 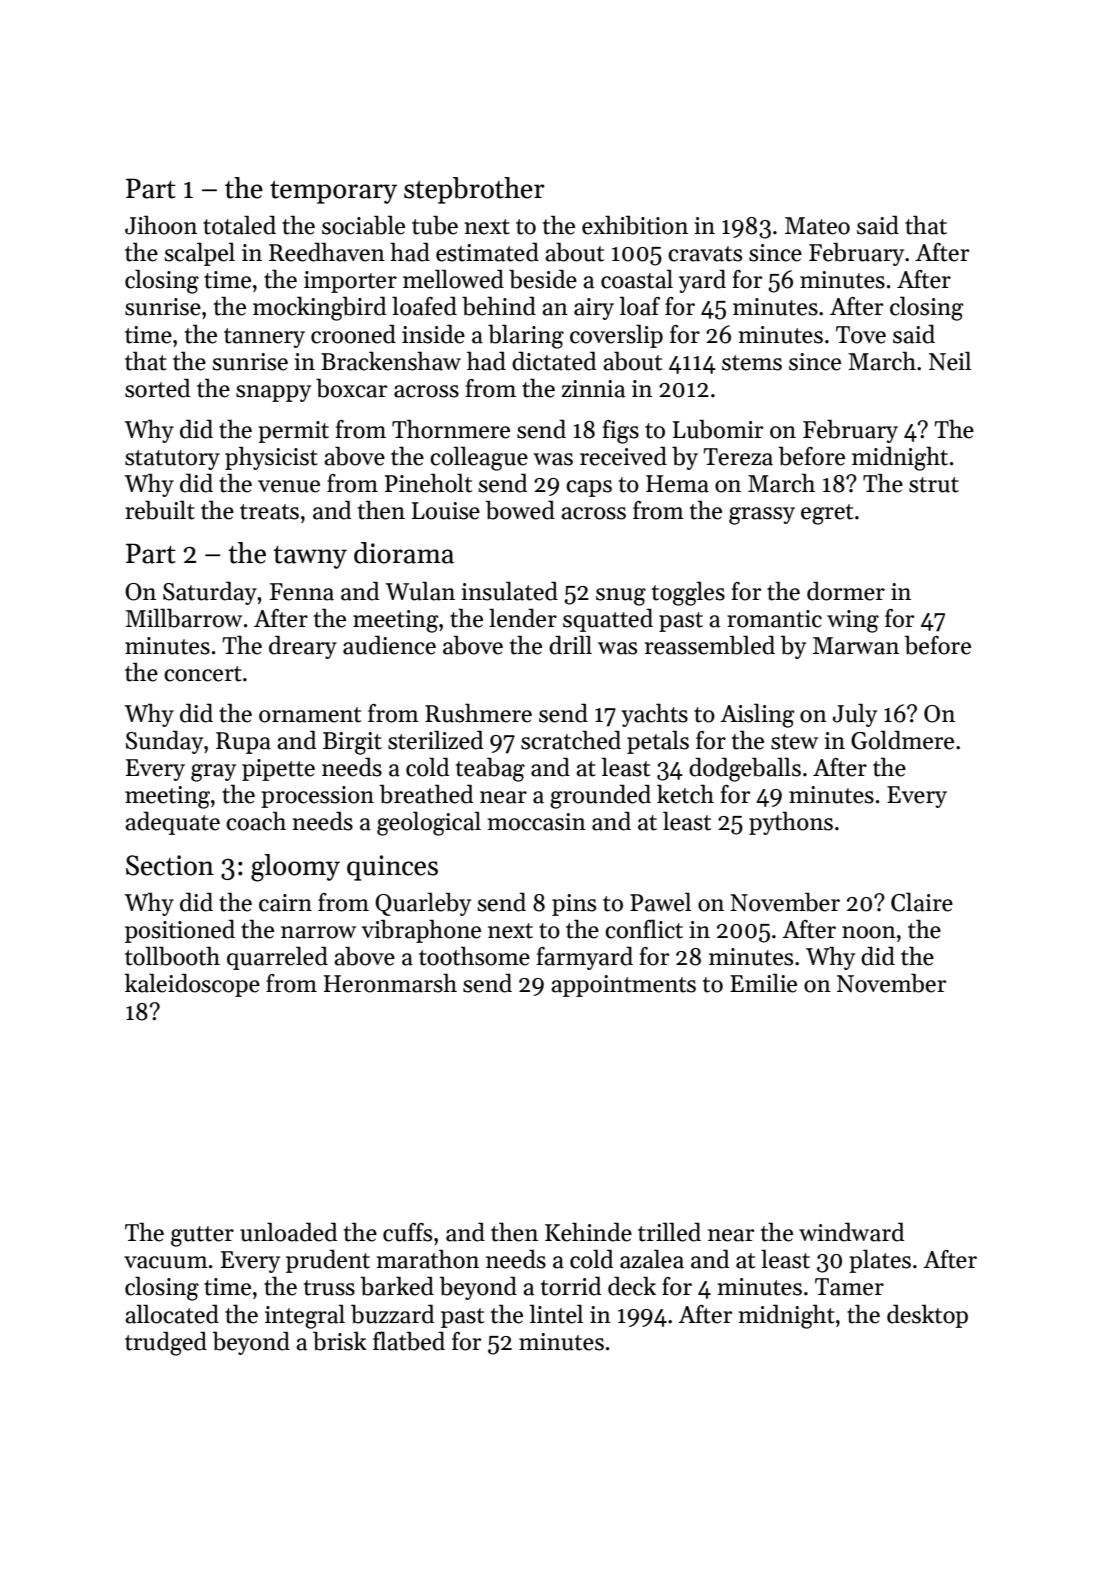 What do you see at coordinates (166, 1343) in the page?
I see `trudged` at bounding box center [166, 1343].
